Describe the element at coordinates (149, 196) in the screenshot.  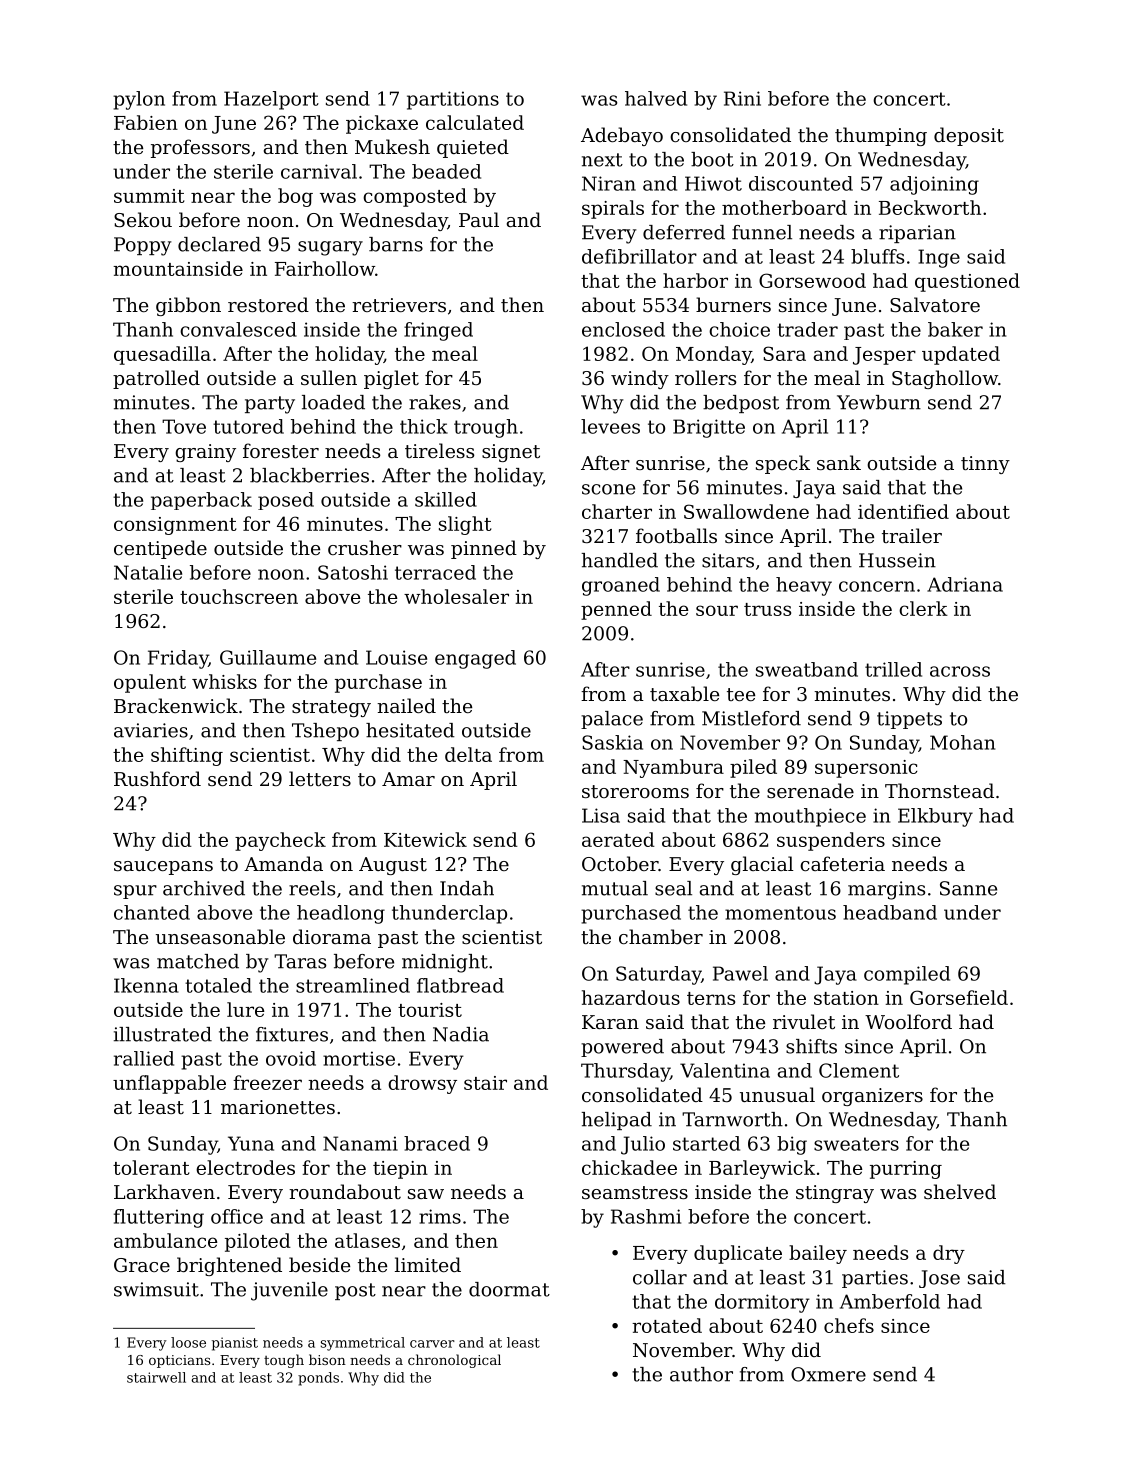
I see `summit` at that location.
